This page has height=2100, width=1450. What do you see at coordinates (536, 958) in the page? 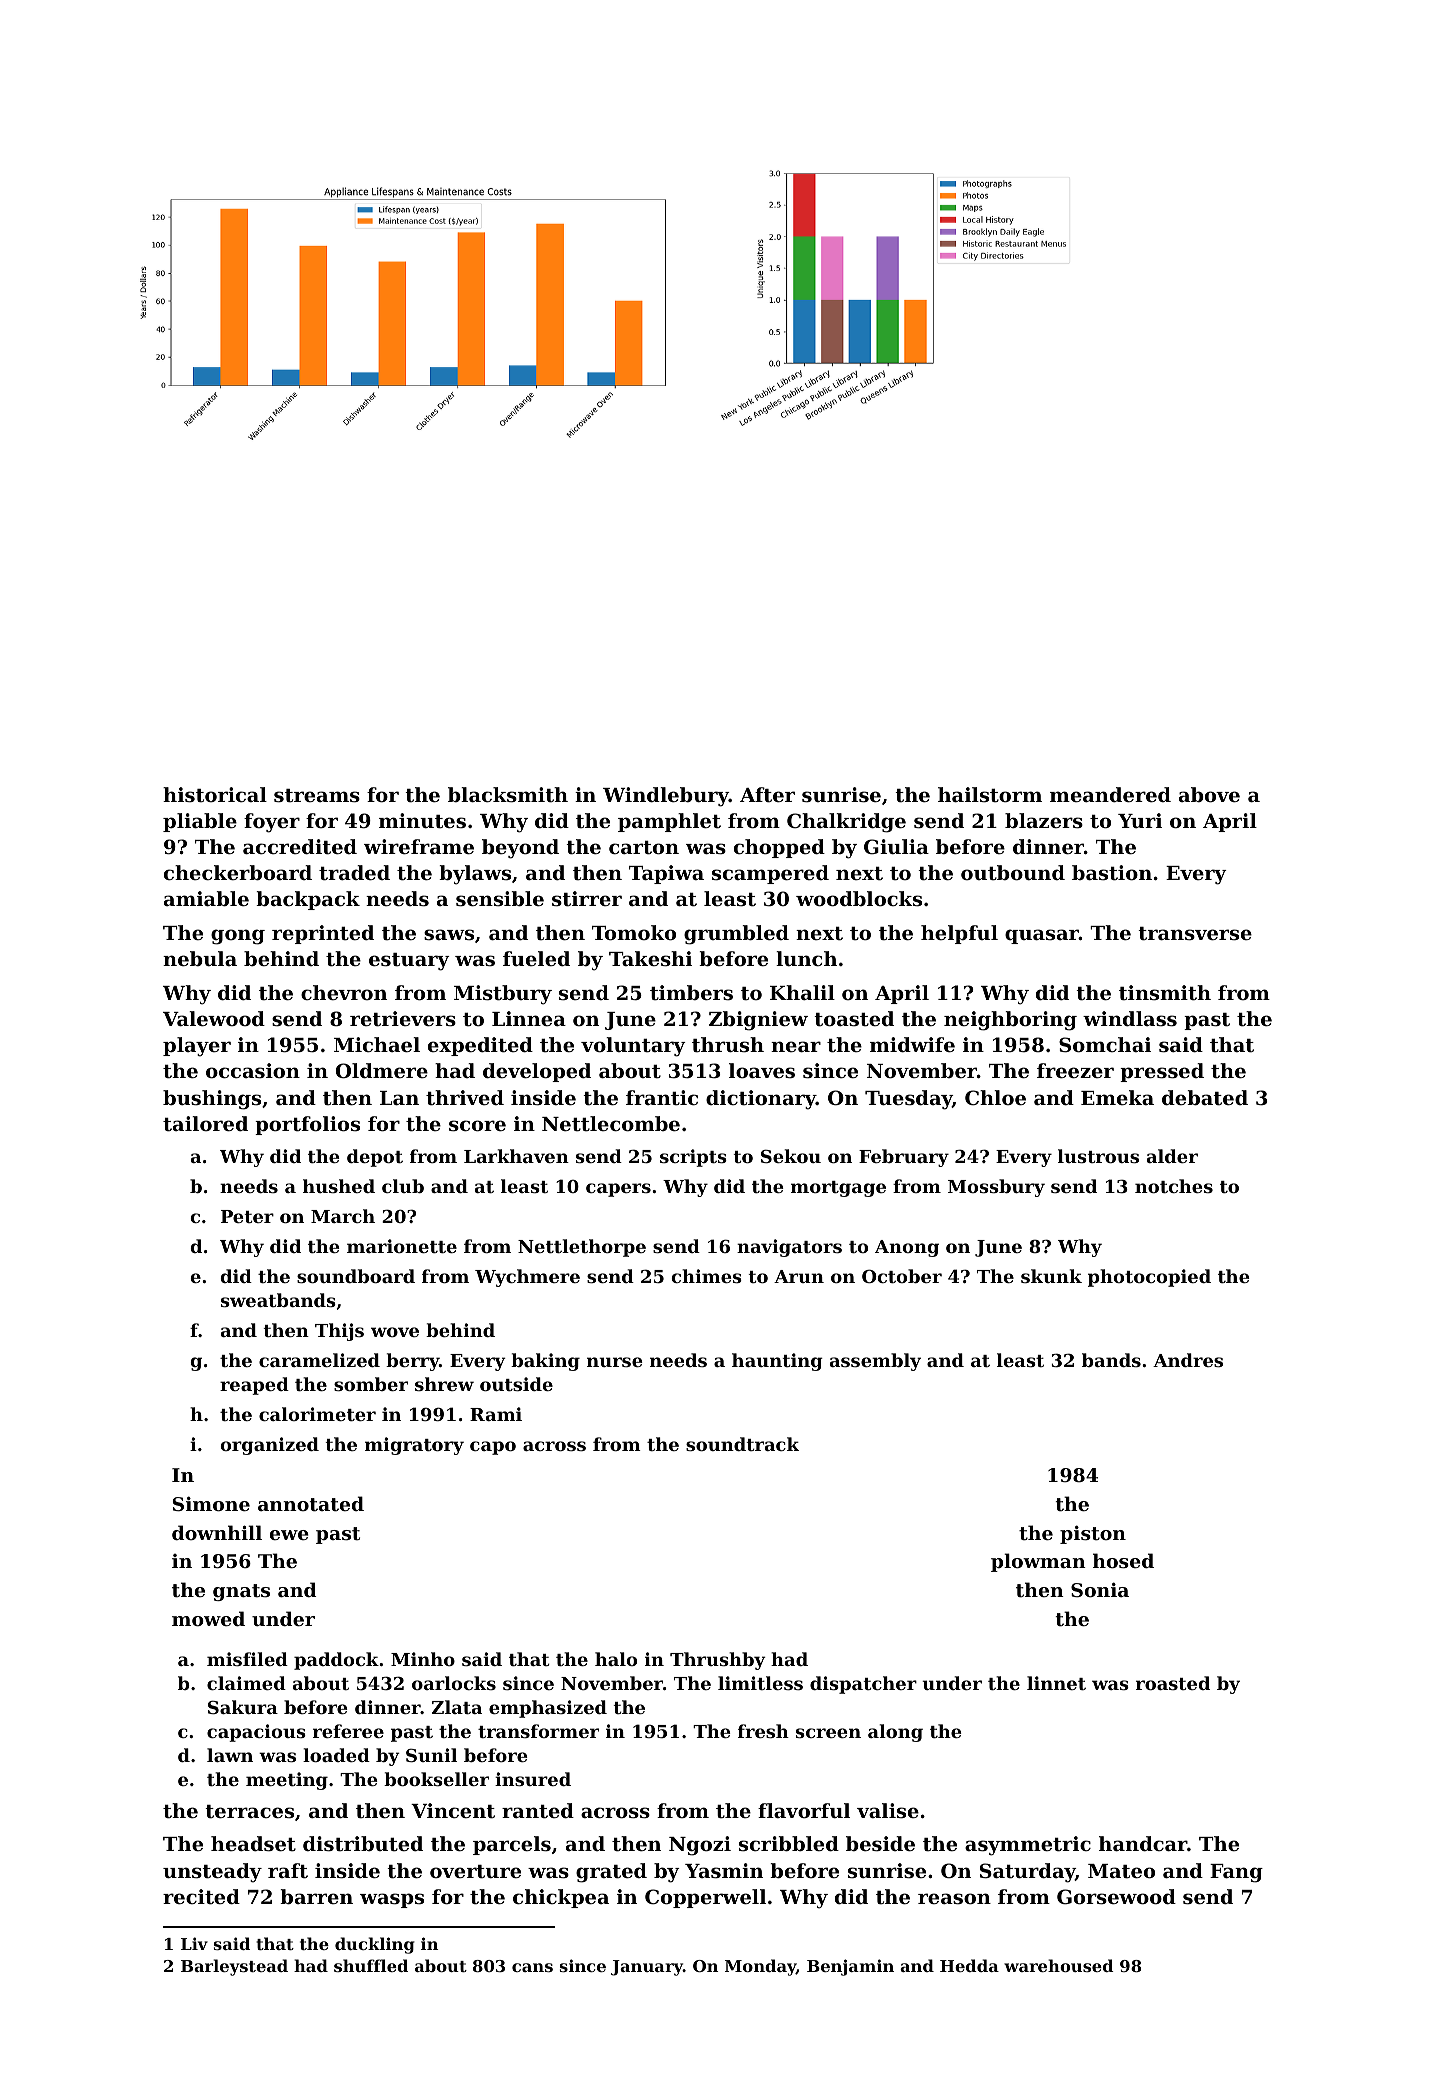
I see `fueled` at bounding box center [536, 958].
